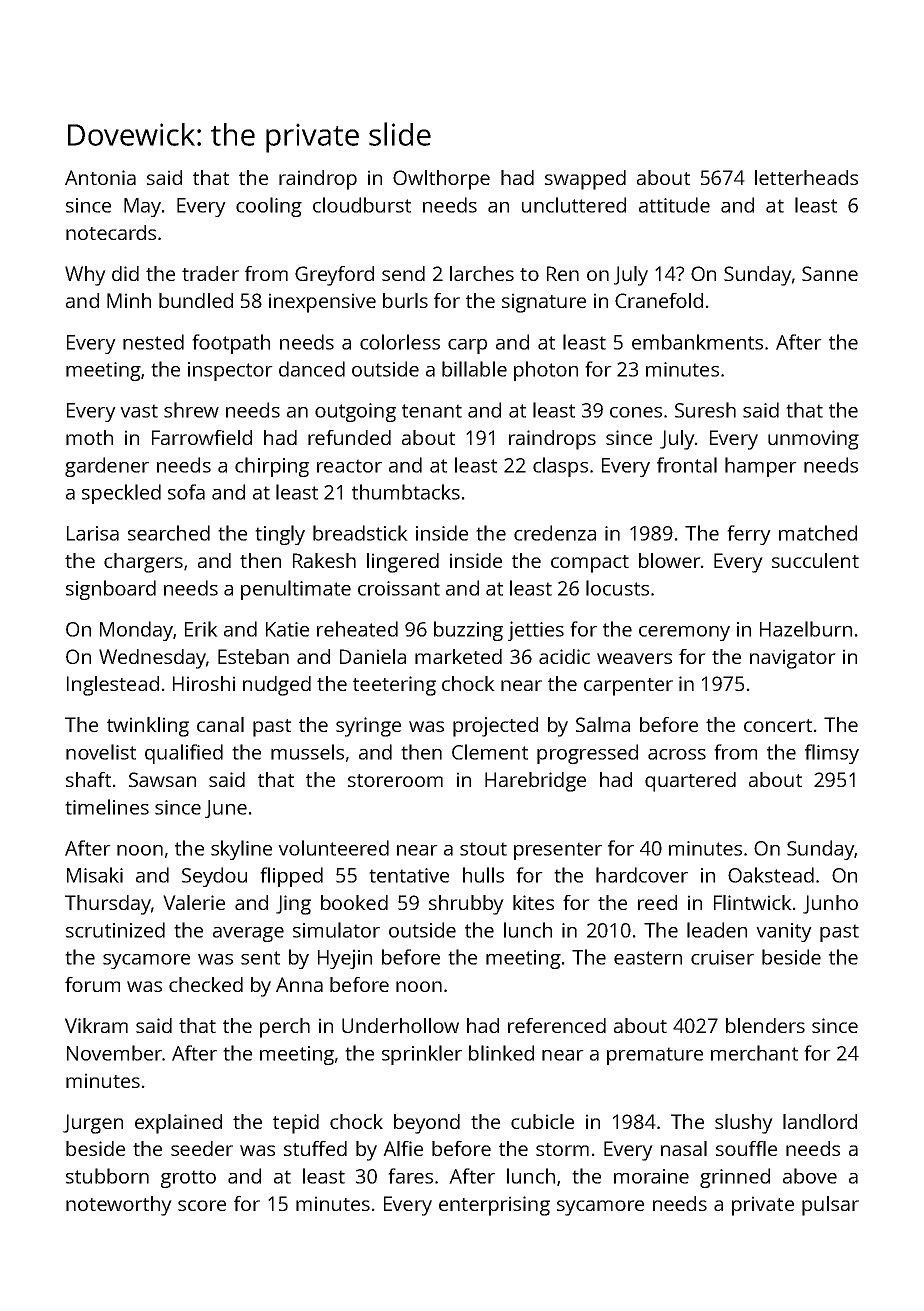 This screenshot has width=924, height=1311. What do you see at coordinates (705, 410) in the screenshot?
I see `Suresh` at bounding box center [705, 410].
